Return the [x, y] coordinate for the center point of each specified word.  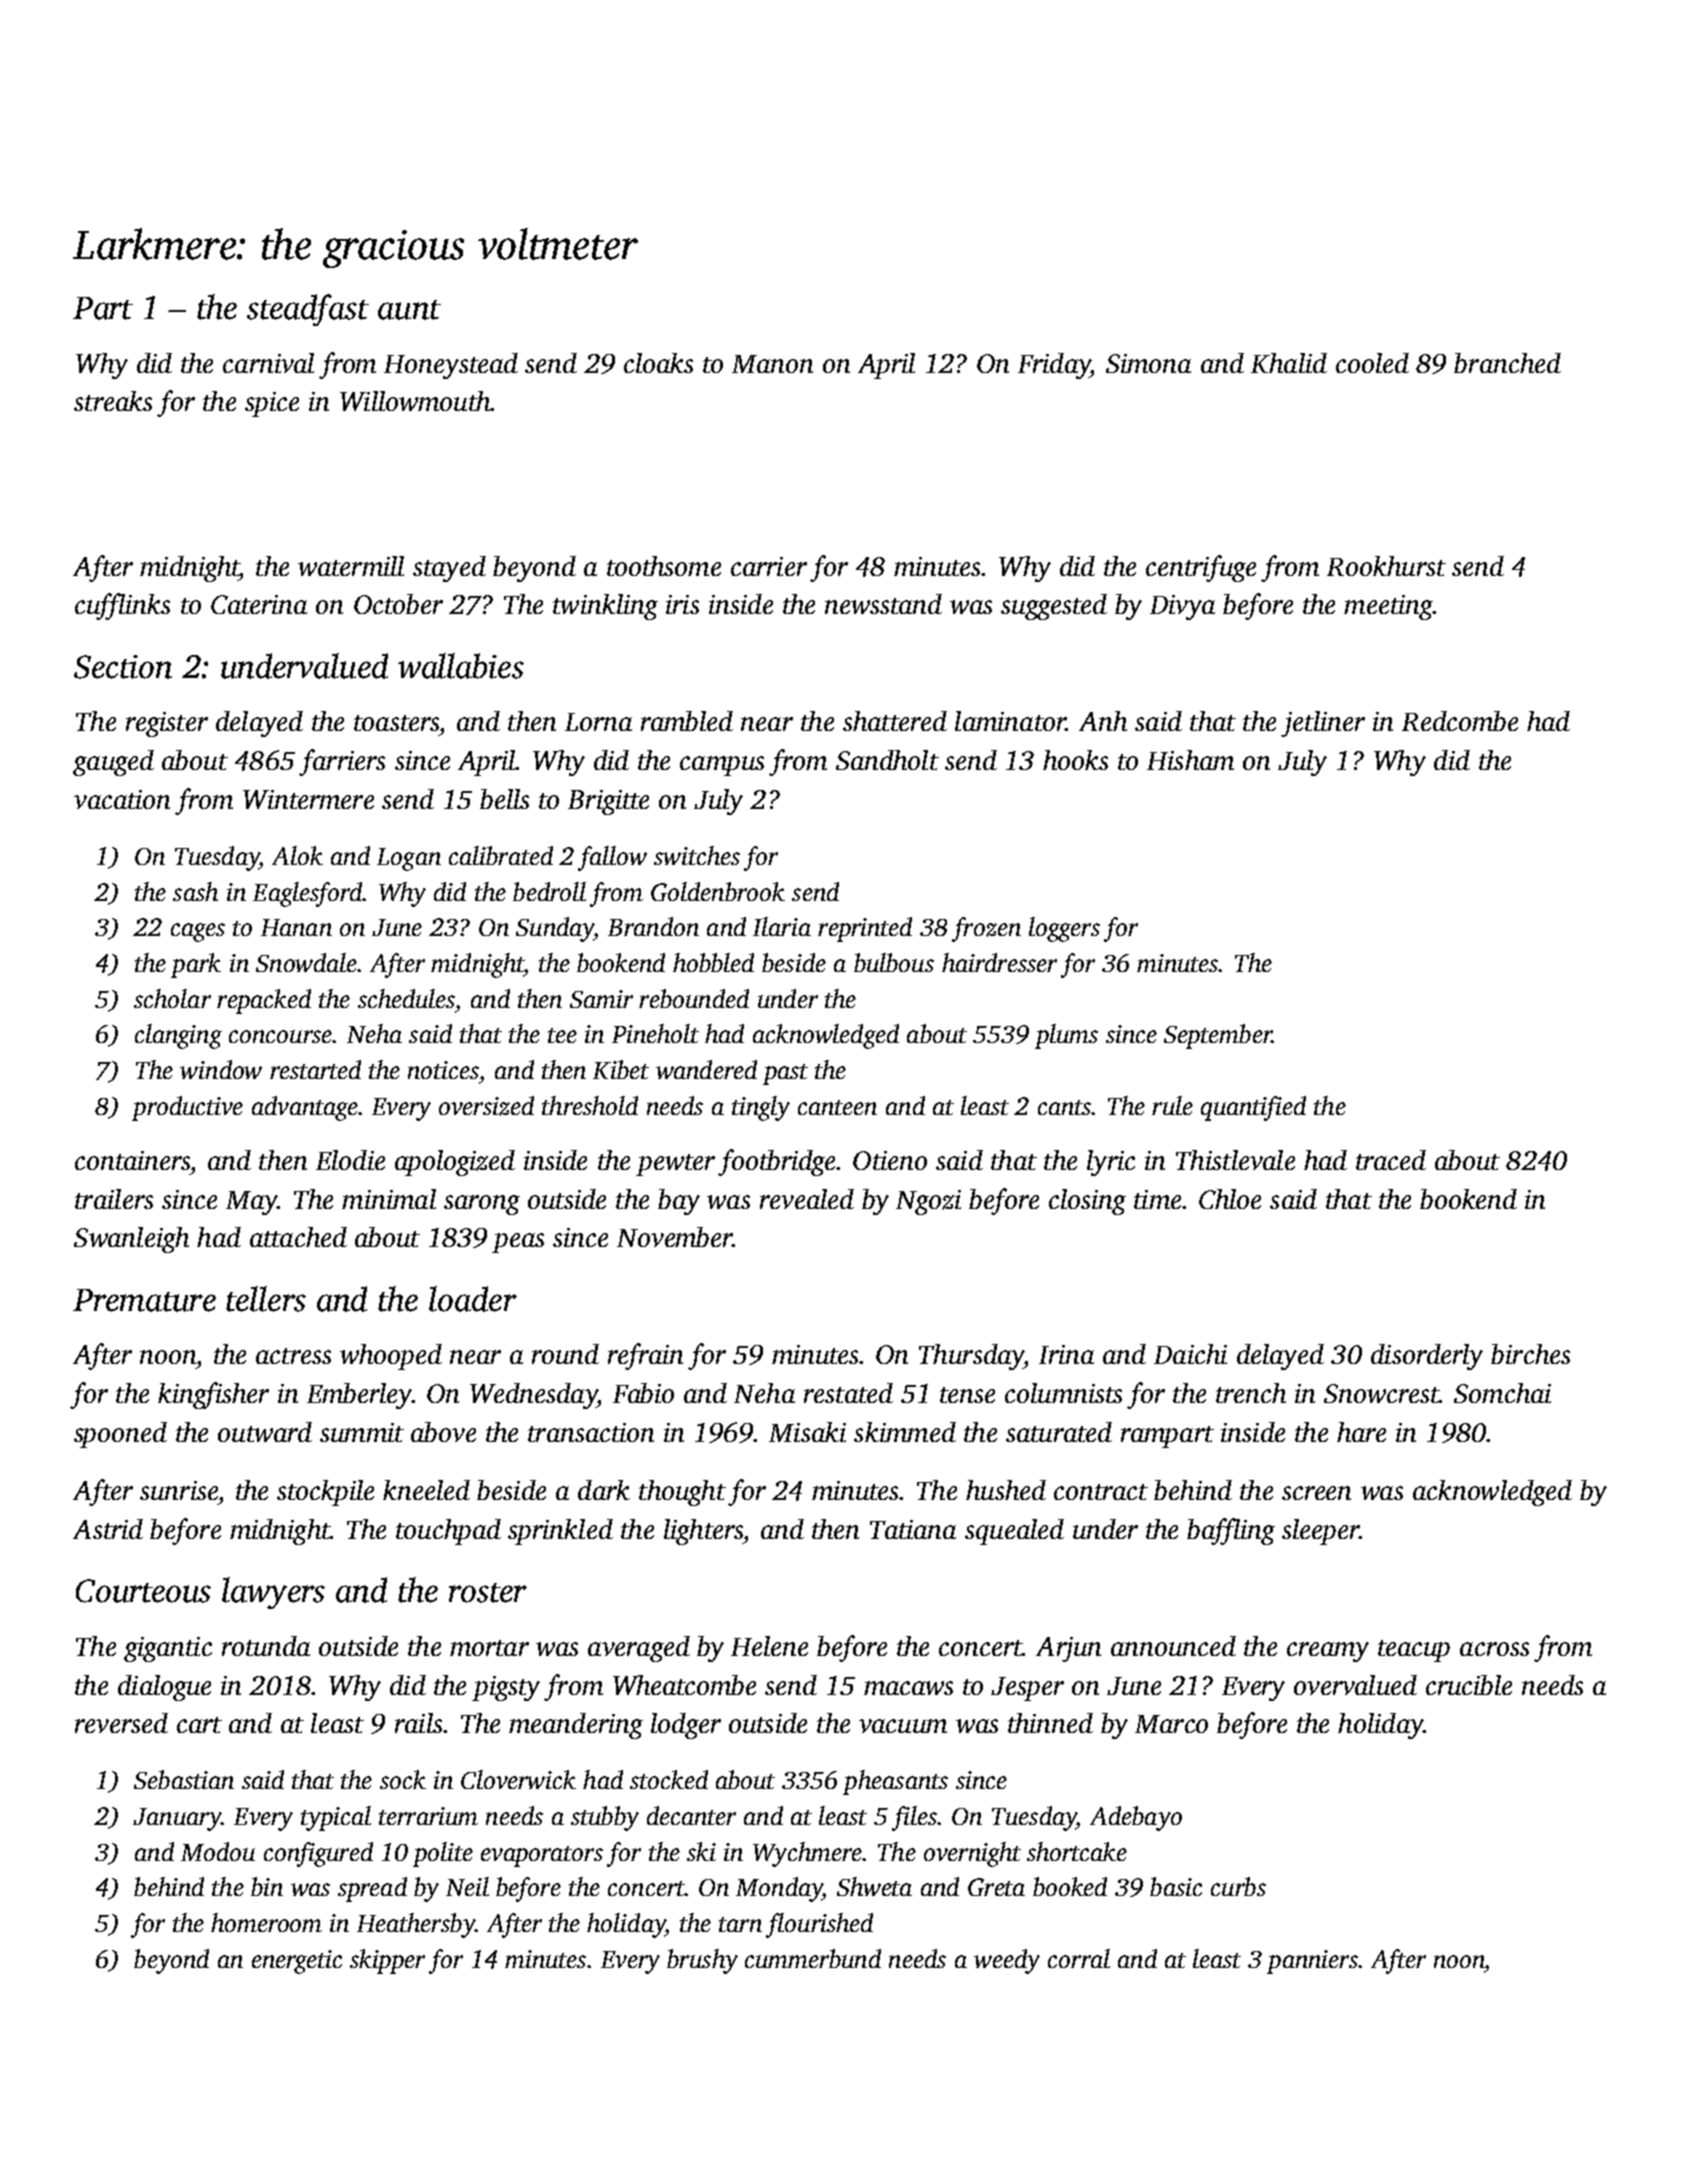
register [167, 724]
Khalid [1289, 363]
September [1218, 1036]
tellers [266, 1299]
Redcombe [1460, 721]
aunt [409, 310]
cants [1064, 1107]
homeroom [266, 1922]
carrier [769, 566]
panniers [1312, 1962]
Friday [1054, 366]
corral [1079, 1958]
